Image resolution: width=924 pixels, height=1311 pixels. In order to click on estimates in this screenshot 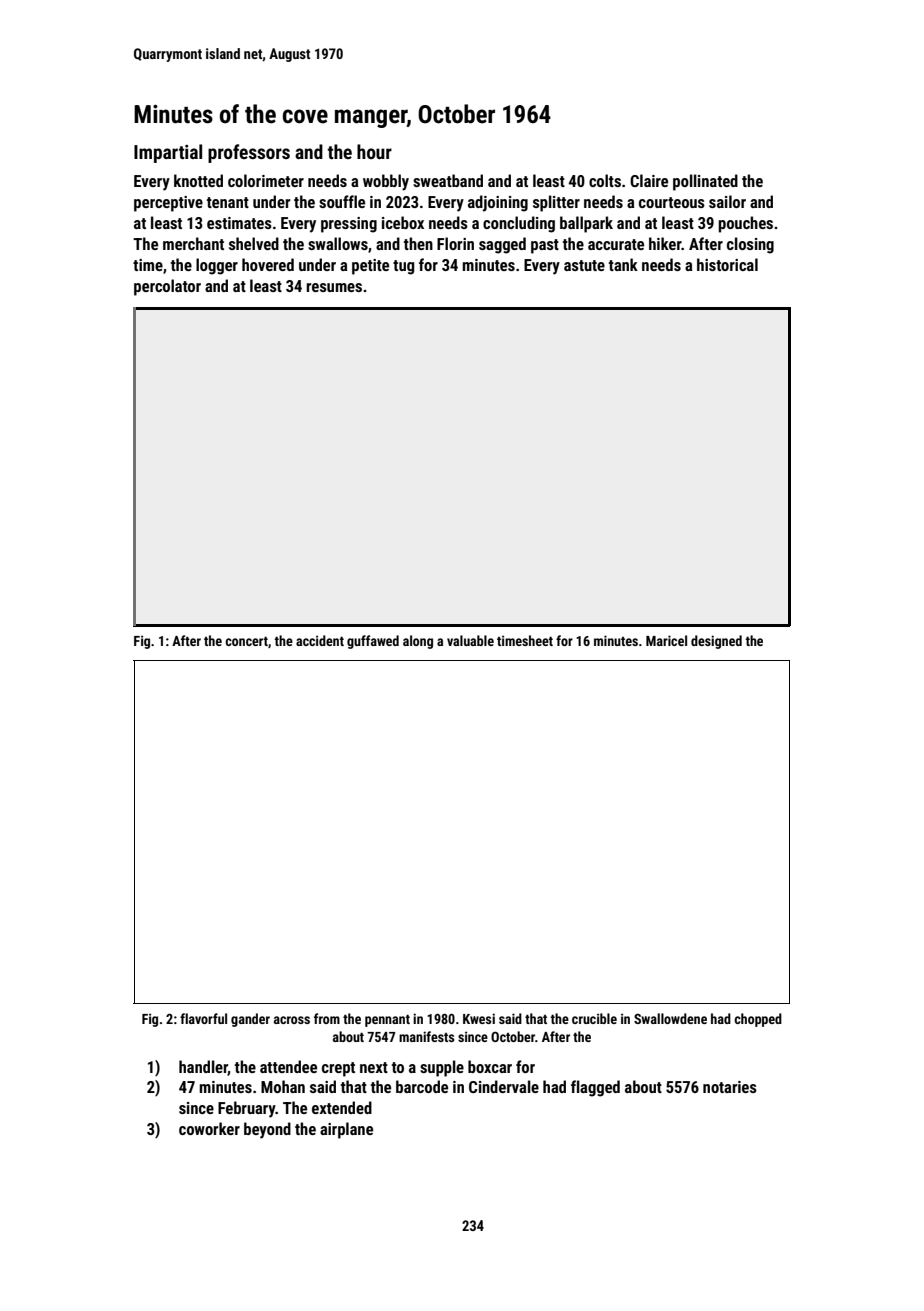, I will do `click(239, 223)`.
